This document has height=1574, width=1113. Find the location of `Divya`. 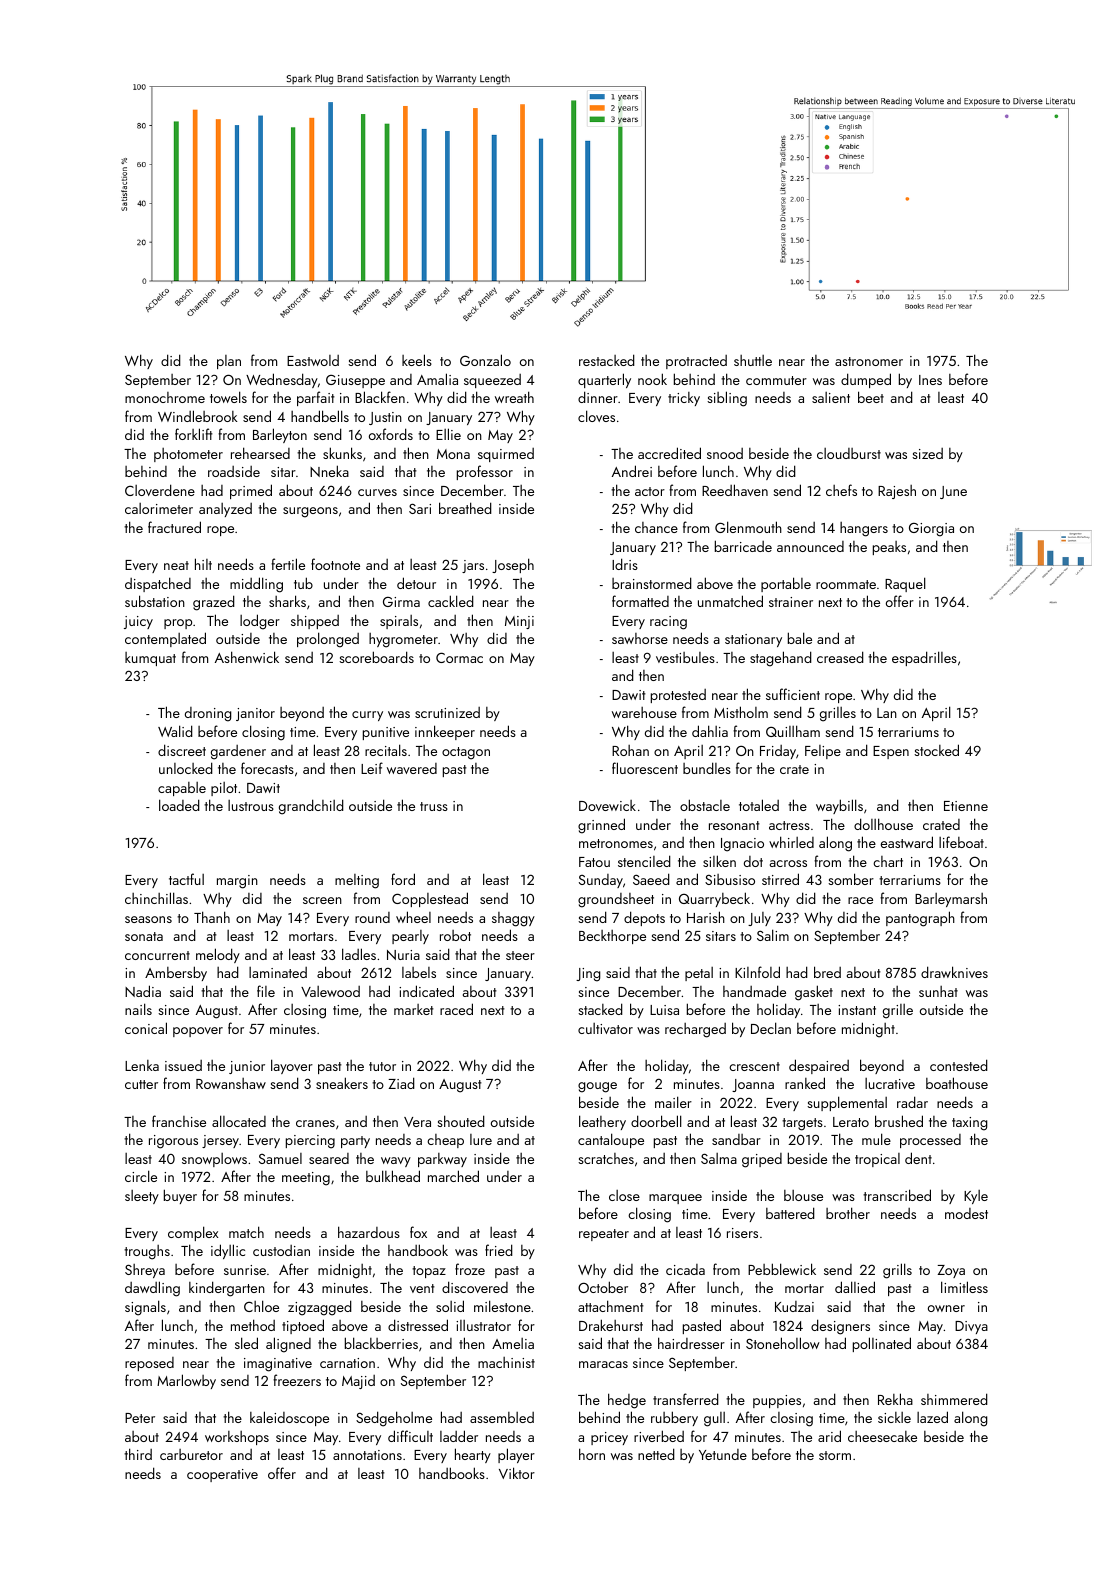

Divya is located at coordinates (971, 1327).
